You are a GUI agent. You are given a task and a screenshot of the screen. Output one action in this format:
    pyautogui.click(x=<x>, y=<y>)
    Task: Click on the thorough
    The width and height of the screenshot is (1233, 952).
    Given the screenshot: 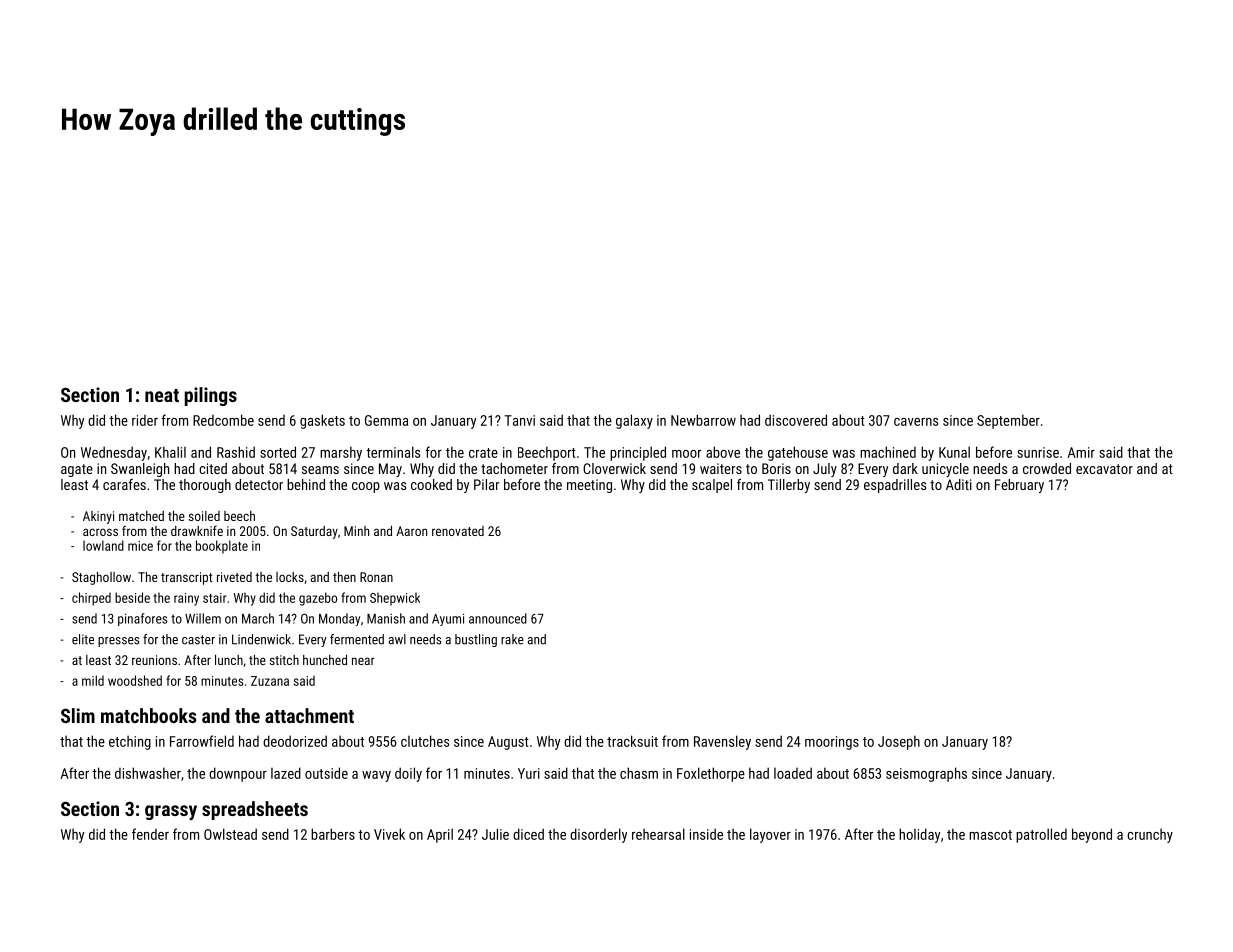 What is the action you would take?
    pyautogui.click(x=205, y=486)
